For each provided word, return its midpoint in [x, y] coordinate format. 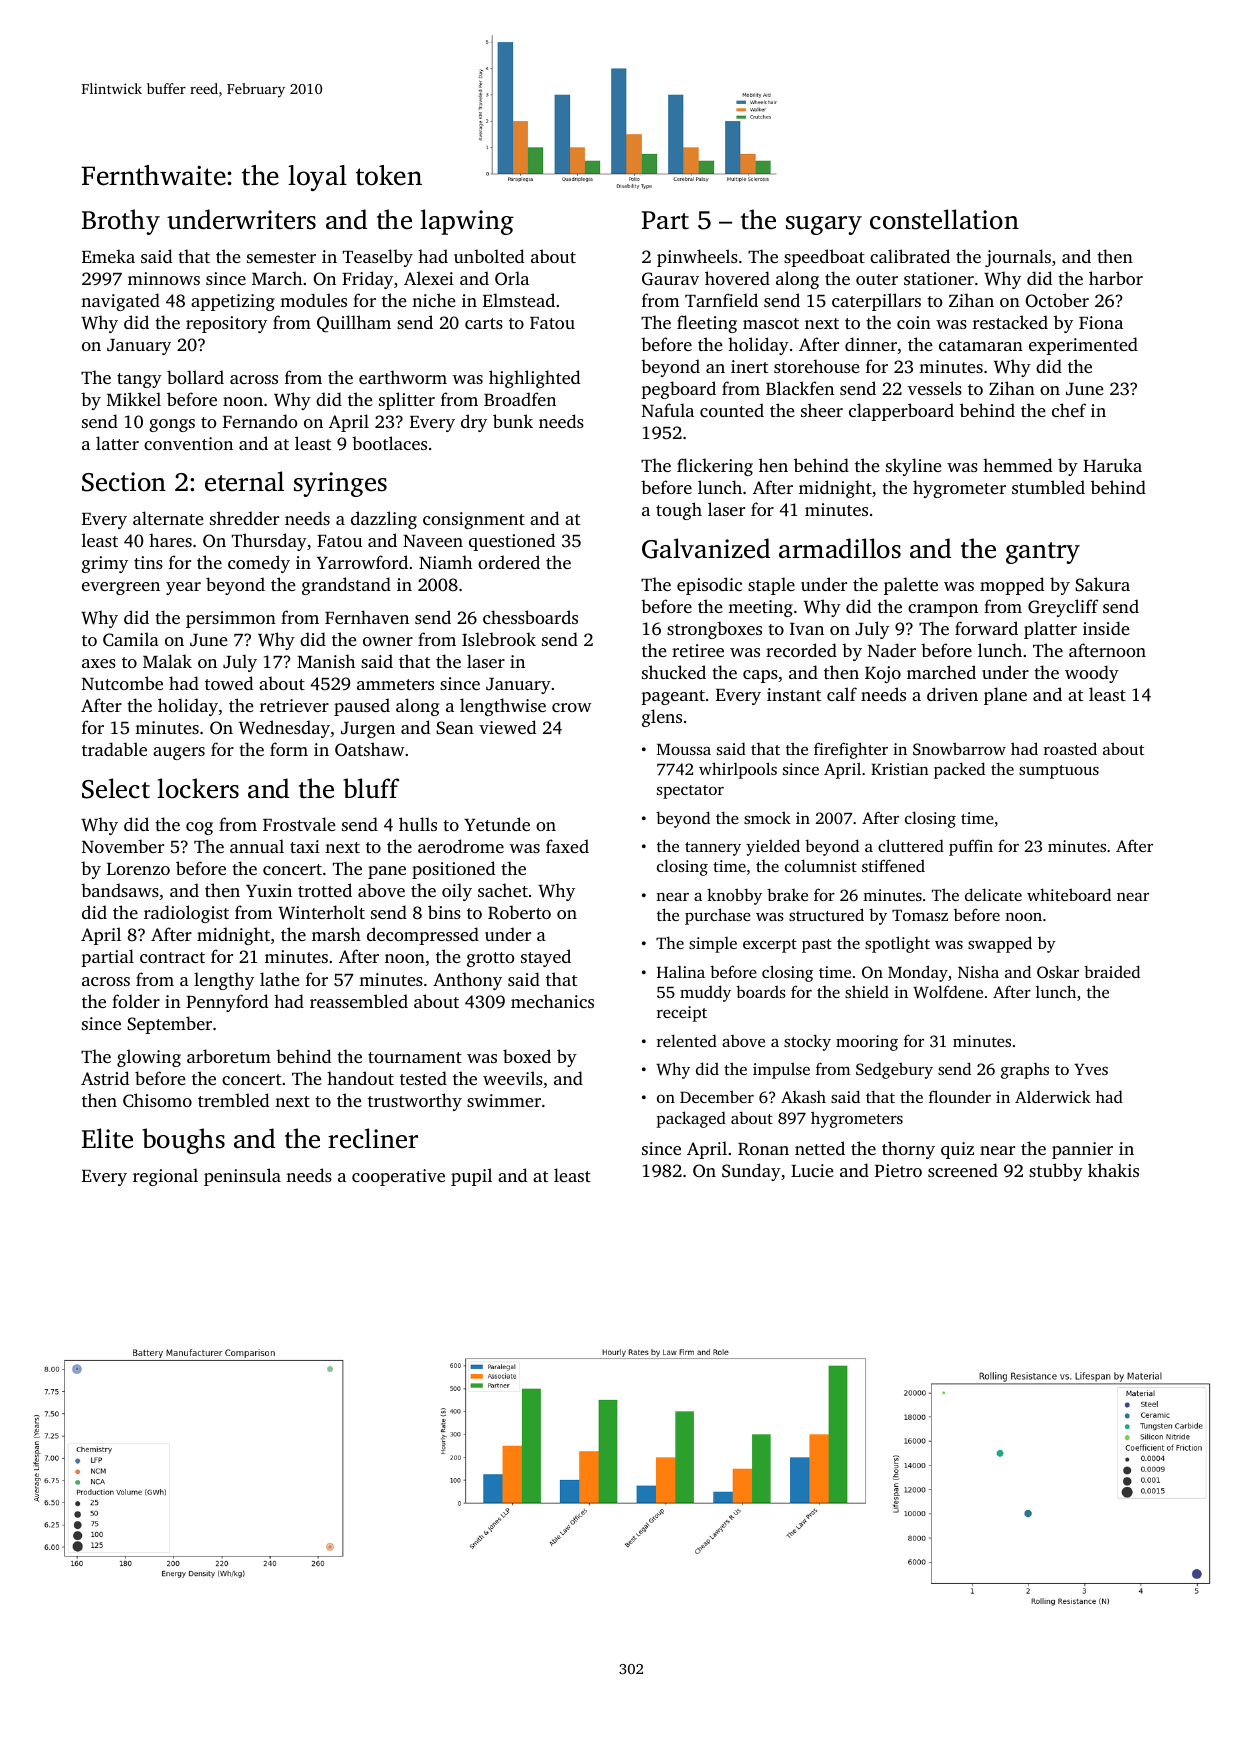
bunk [513, 421]
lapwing [467, 222]
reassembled [359, 1001]
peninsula [242, 1177]
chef [1069, 410]
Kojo [883, 674]
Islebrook [499, 639]
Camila [131, 639]
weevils [513, 1078]
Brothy [121, 222]
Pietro [898, 1170]
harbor [1116, 278]
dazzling [384, 520]
